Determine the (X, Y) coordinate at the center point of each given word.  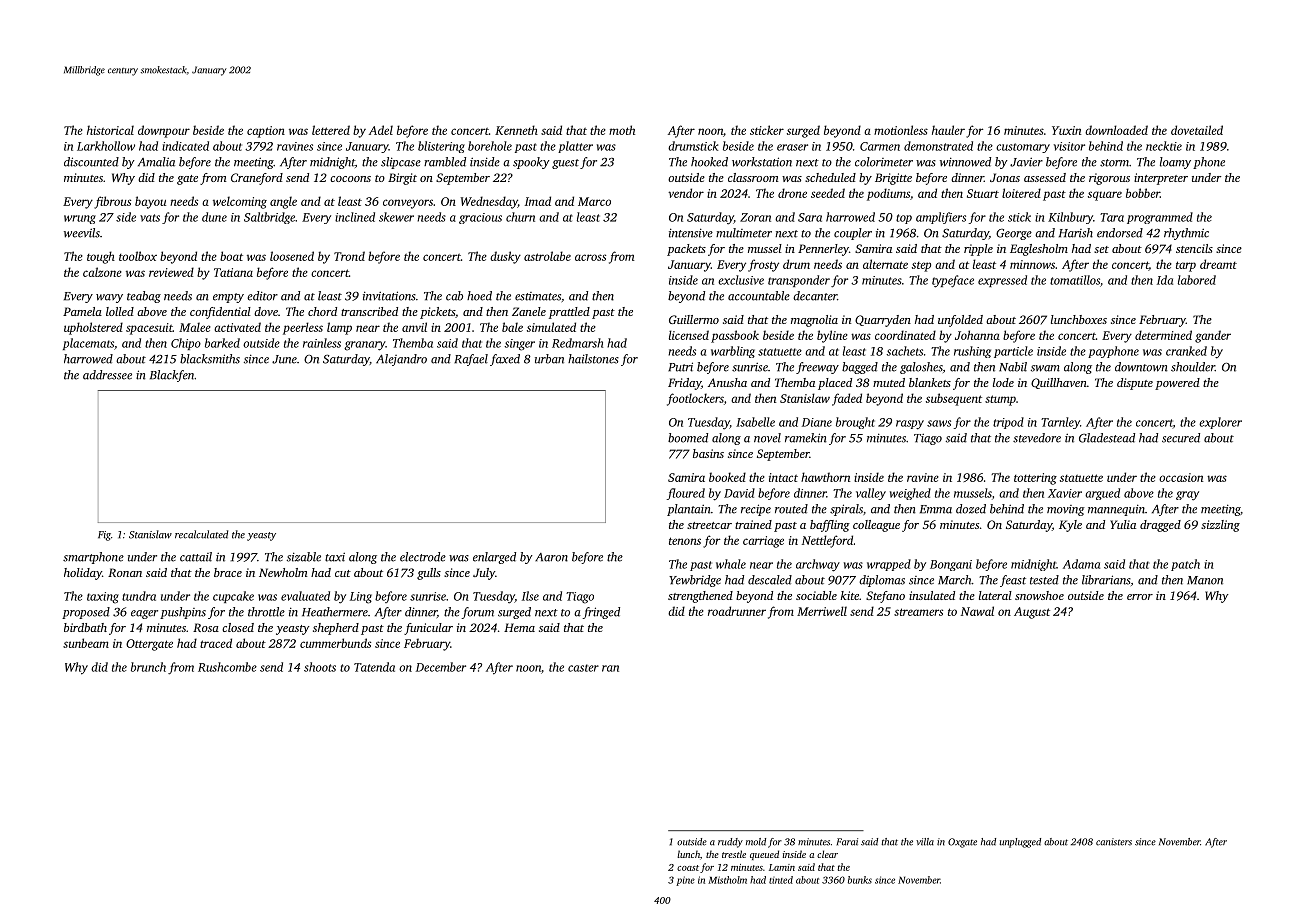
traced (216, 643)
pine (685, 881)
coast (688, 868)
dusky (505, 257)
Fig (104, 536)
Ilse (530, 596)
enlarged (494, 558)
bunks (860, 880)
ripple (978, 250)
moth (622, 130)
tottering (1035, 479)
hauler (948, 130)
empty (228, 298)
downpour (164, 131)
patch (1185, 565)
